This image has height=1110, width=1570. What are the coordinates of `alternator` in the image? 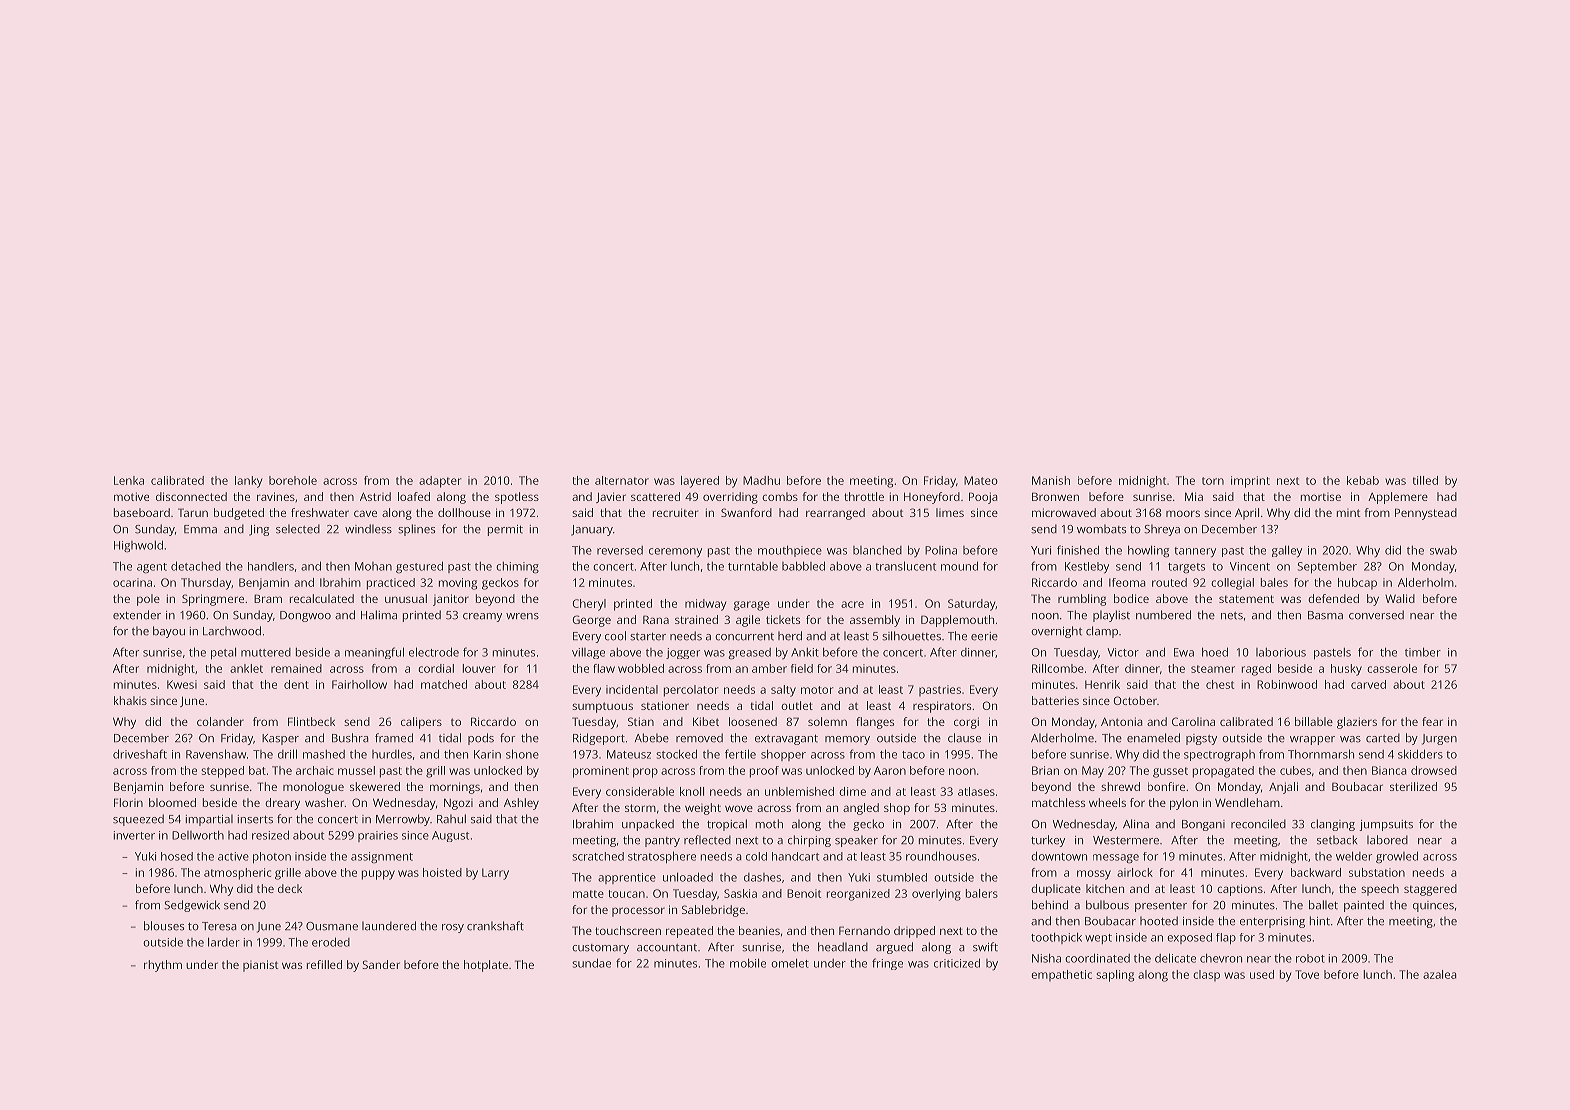 It's located at (622, 480).
